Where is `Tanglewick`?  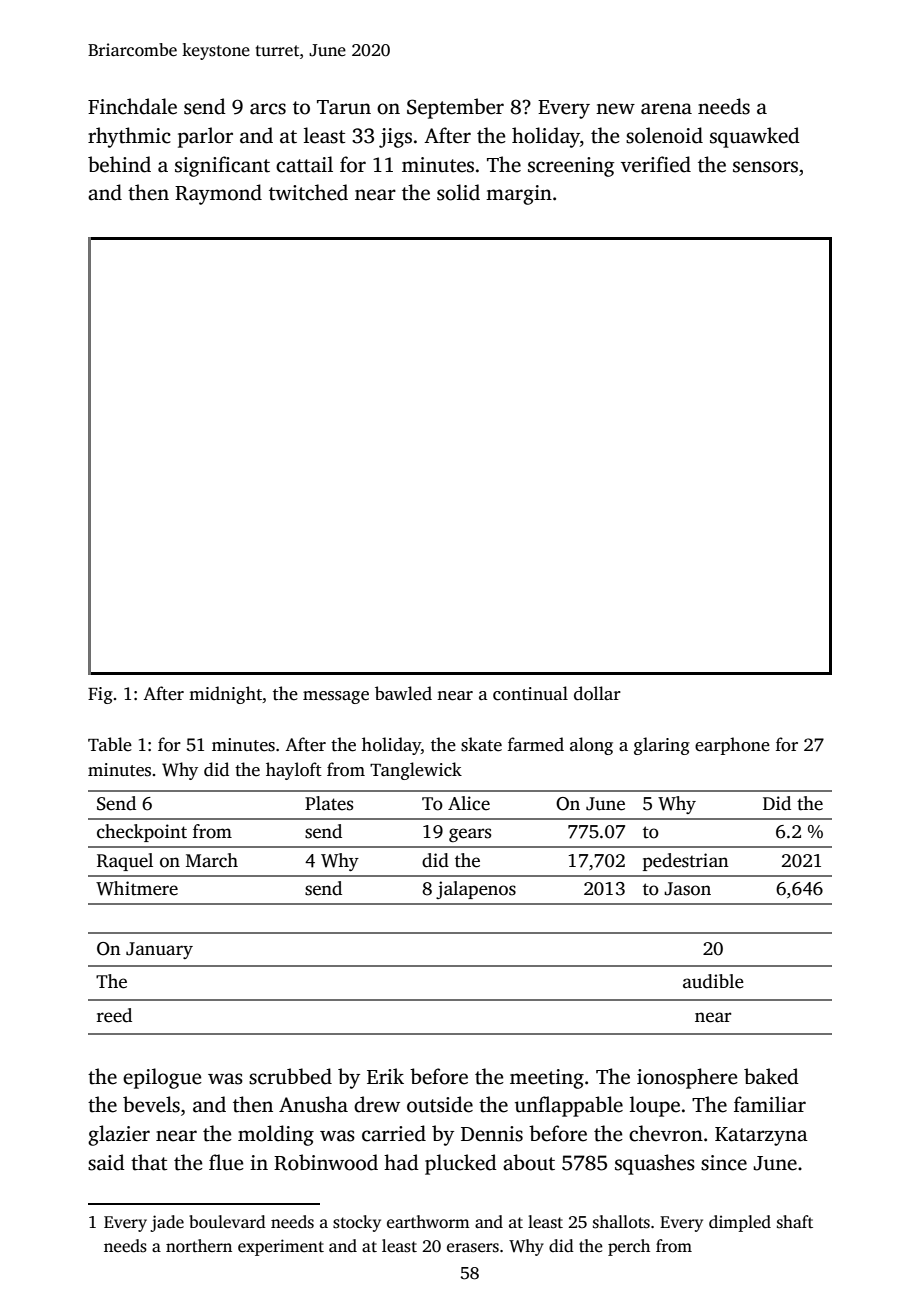 Tanglewick is located at coordinates (416, 771).
